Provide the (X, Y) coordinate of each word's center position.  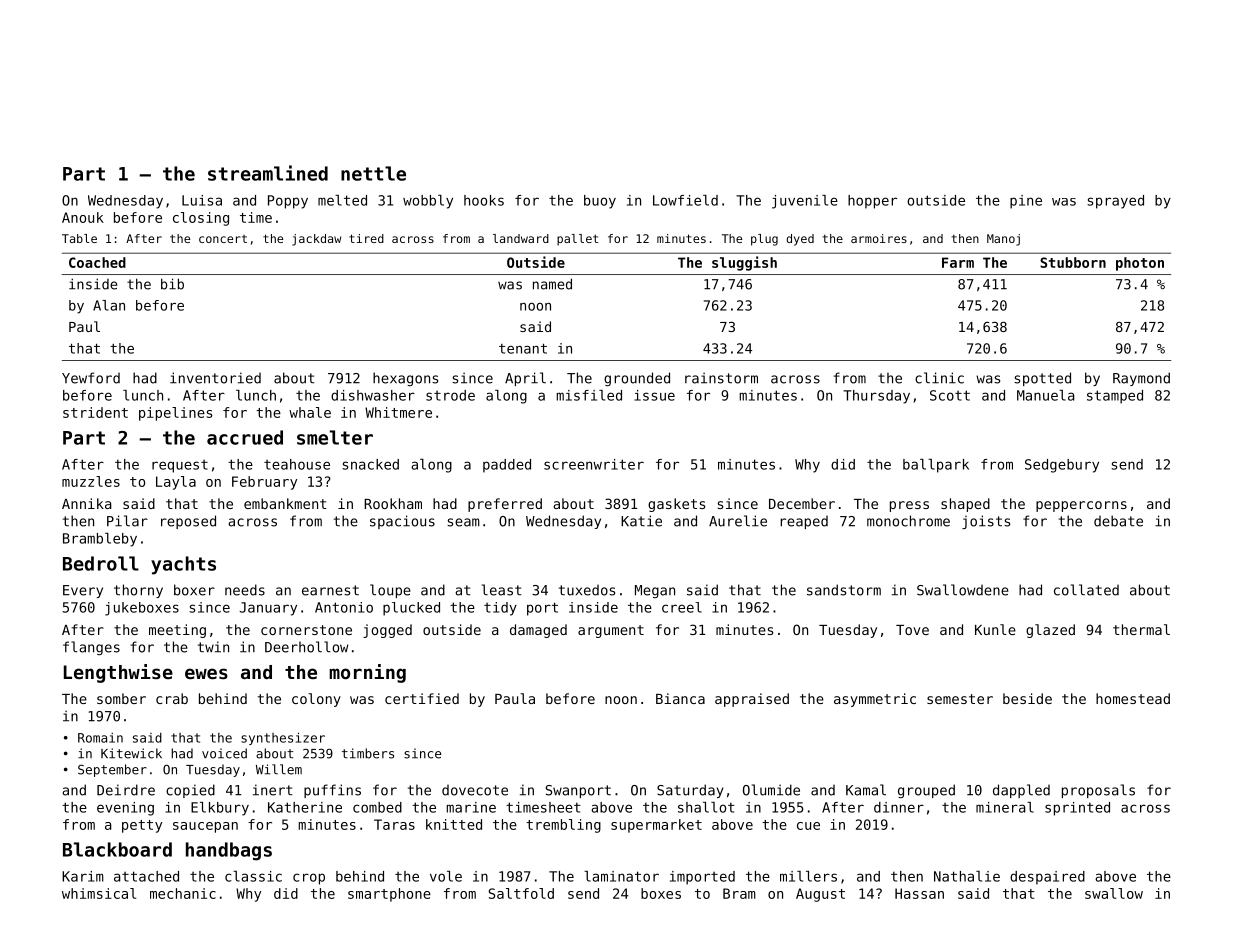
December (802, 503)
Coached (97, 262)
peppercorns (1081, 506)
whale (310, 412)
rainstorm (721, 378)
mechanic (183, 893)
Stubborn (1073, 262)
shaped (965, 505)
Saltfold (521, 893)
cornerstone (306, 630)
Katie (641, 521)
